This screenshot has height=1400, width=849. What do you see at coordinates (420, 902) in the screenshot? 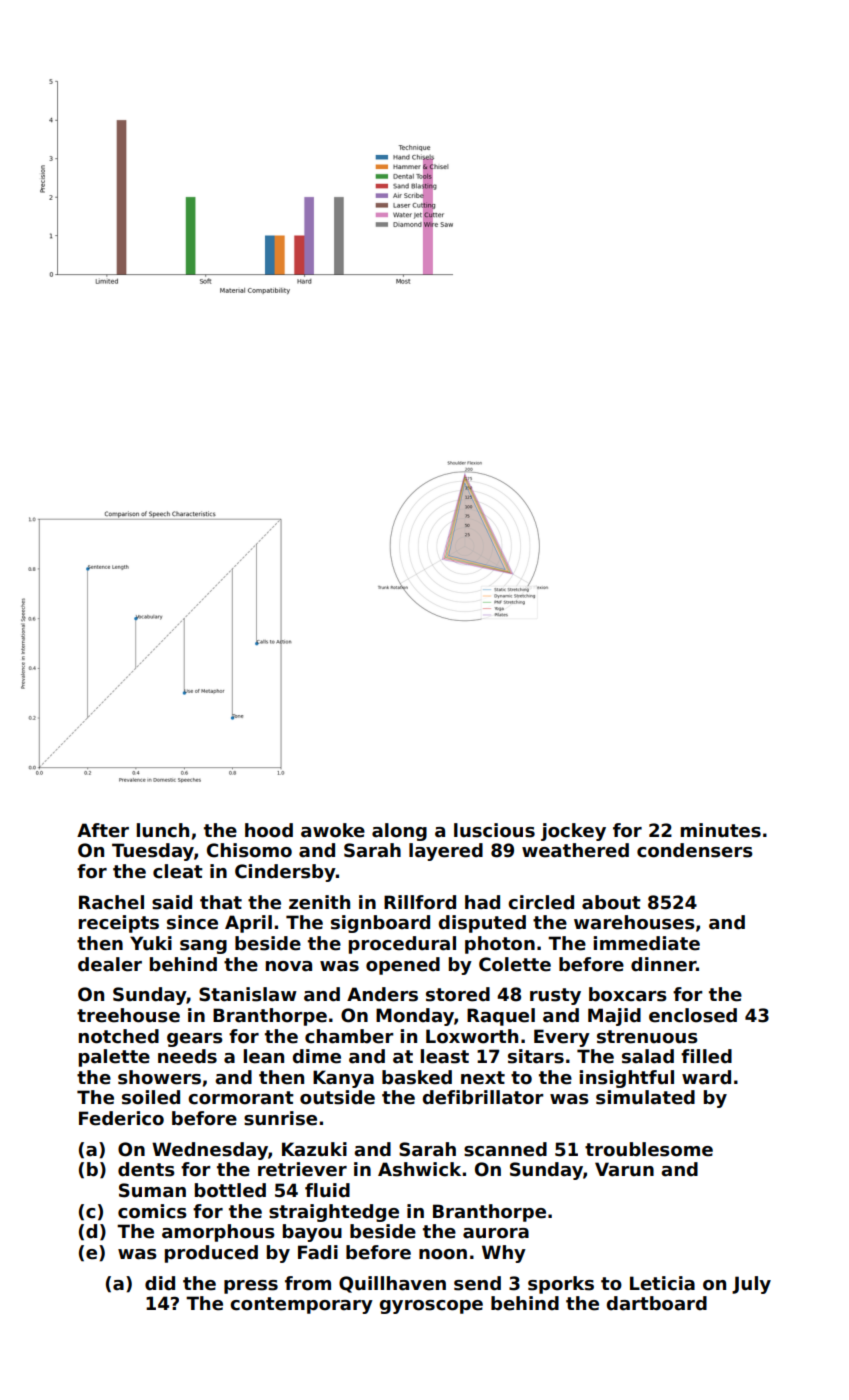
I see `Rillford` at bounding box center [420, 902].
